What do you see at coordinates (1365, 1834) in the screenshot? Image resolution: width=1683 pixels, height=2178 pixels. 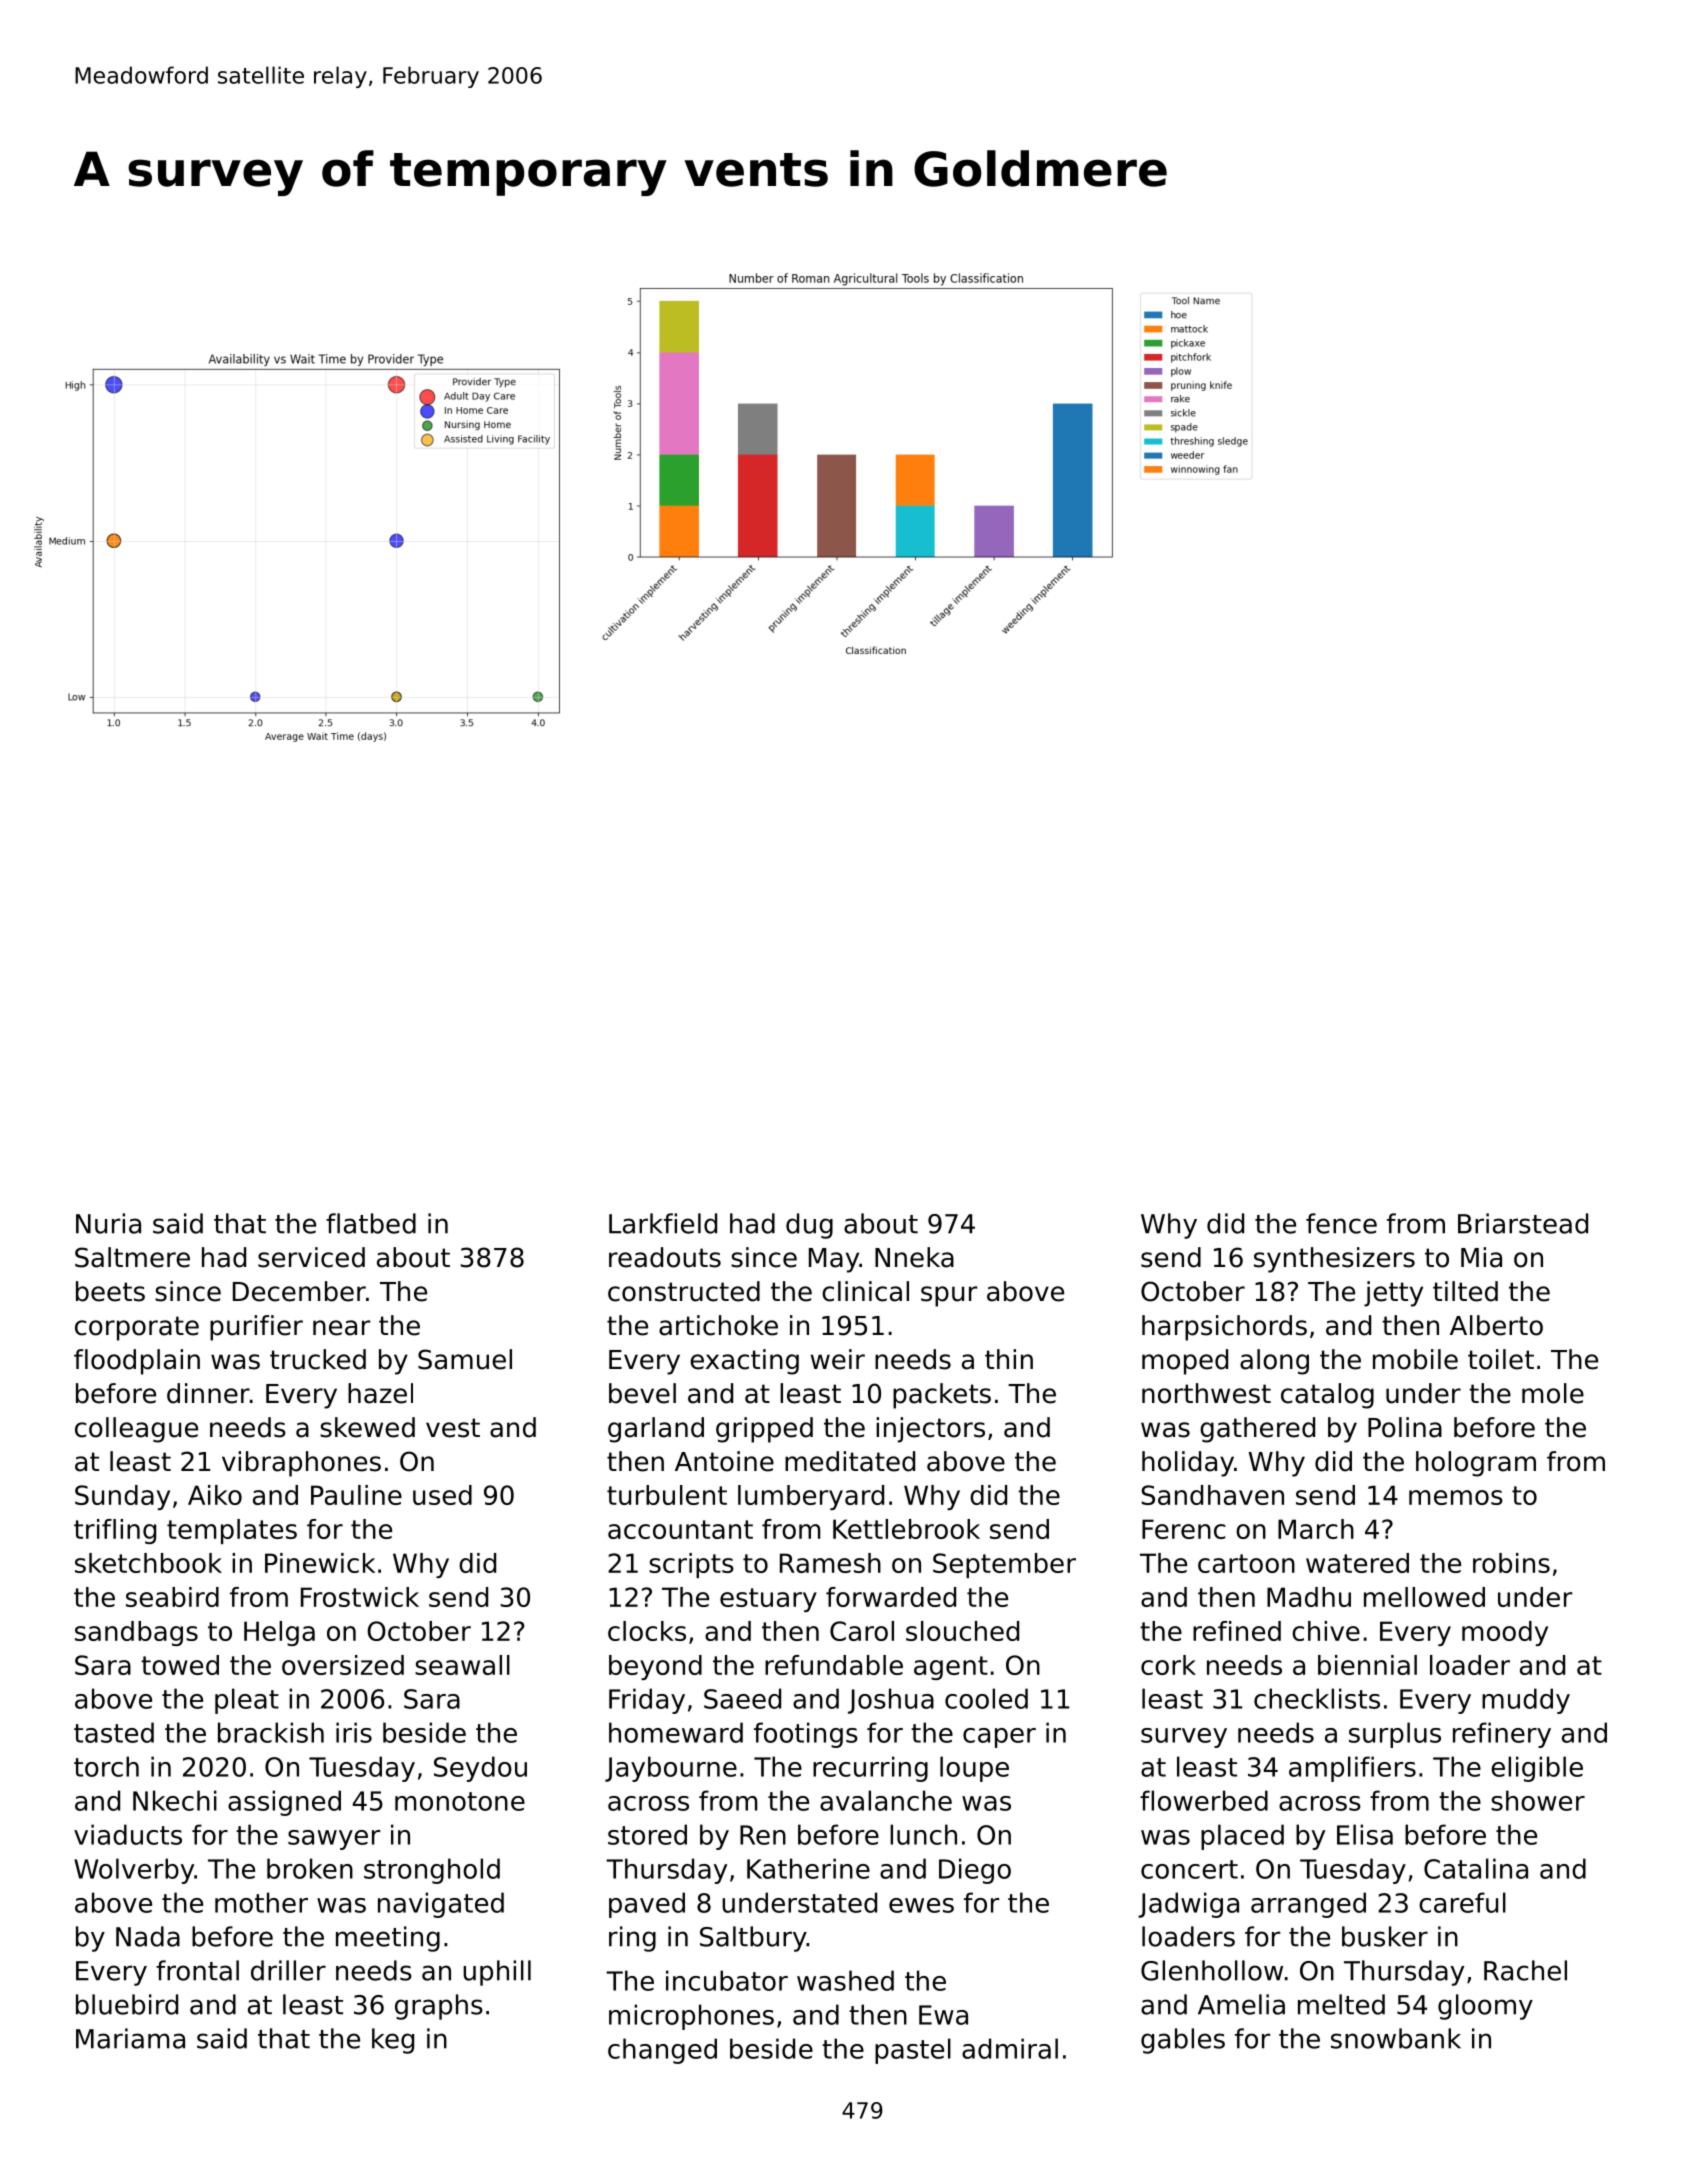 I see `Elisa` at bounding box center [1365, 1834].
